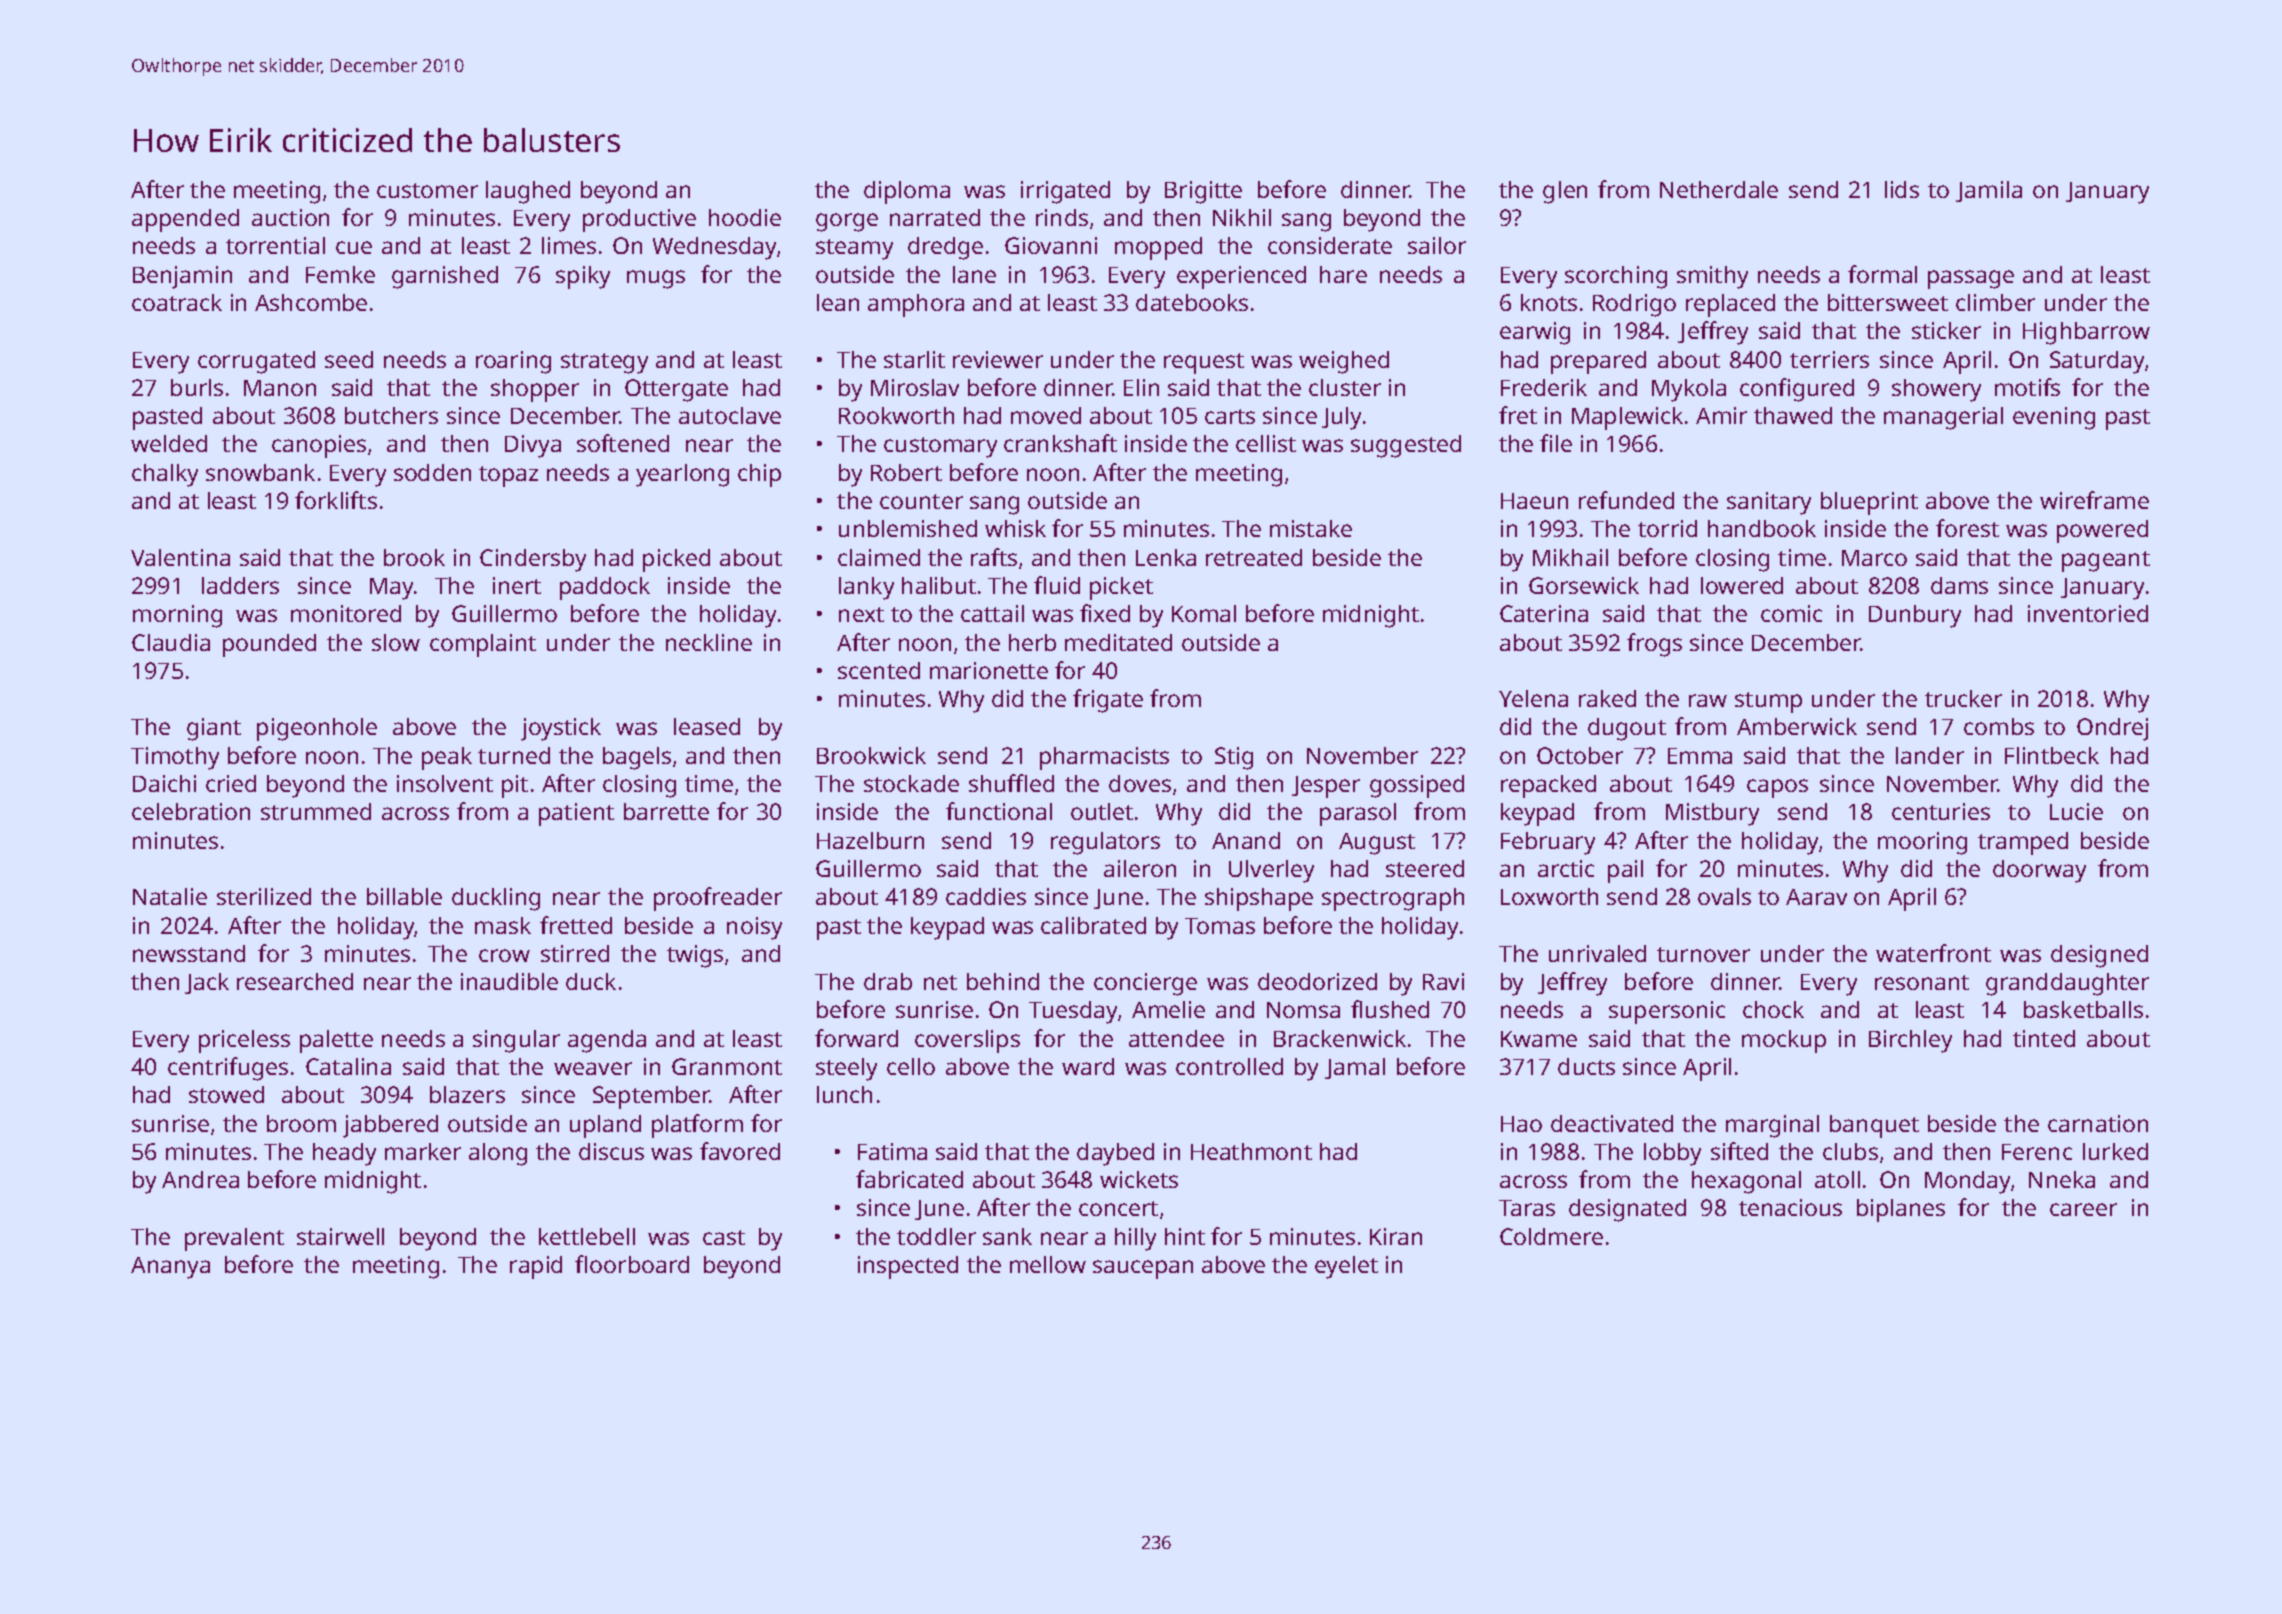  What do you see at coordinates (911, 783) in the screenshot?
I see `stockade` at bounding box center [911, 783].
